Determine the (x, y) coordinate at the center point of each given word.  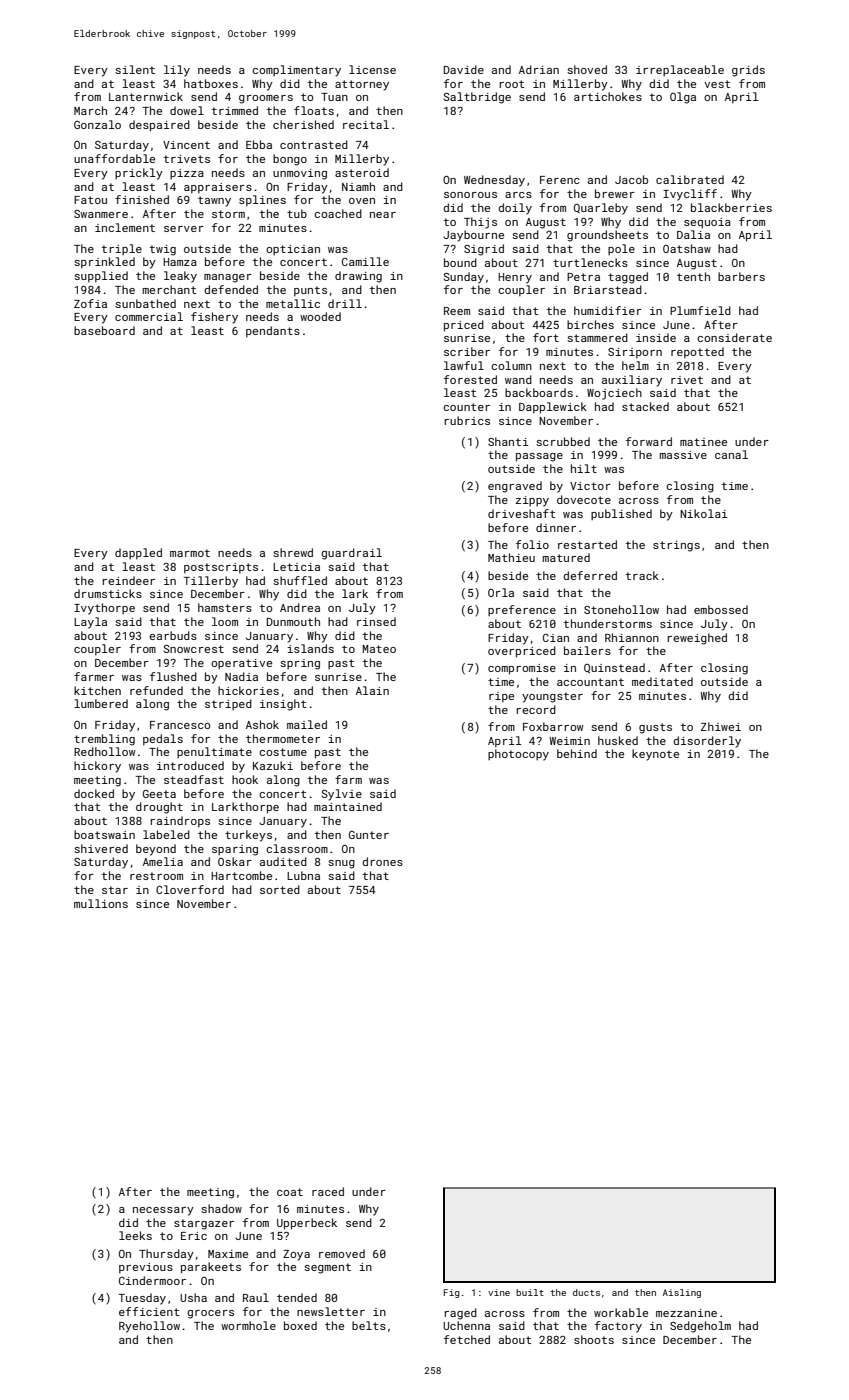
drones (382, 861)
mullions (101, 903)
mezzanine (686, 1313)
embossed (721, 609)
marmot (190, 553)
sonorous (470, 195)
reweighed (697, 639)
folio (532, 544)
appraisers (218, 188)
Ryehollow (149, 1327)
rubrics (467, 420)
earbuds (173, 635)
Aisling (682, 1293)
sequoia (707, 223)
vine (499, 1292)
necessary (163, 1211)
